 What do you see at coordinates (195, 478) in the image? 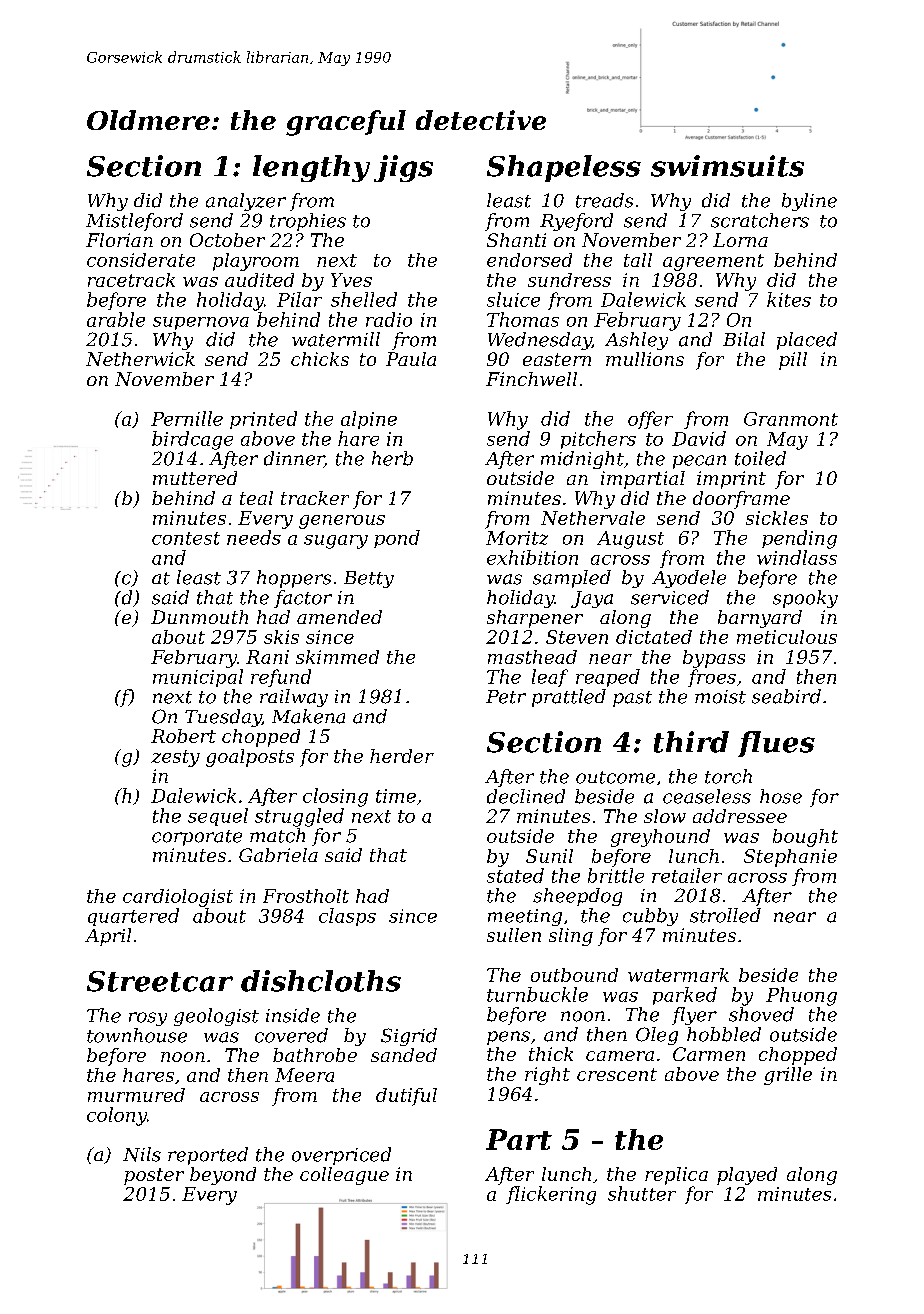
I see `muttered` at bounding box center [195, 478].
